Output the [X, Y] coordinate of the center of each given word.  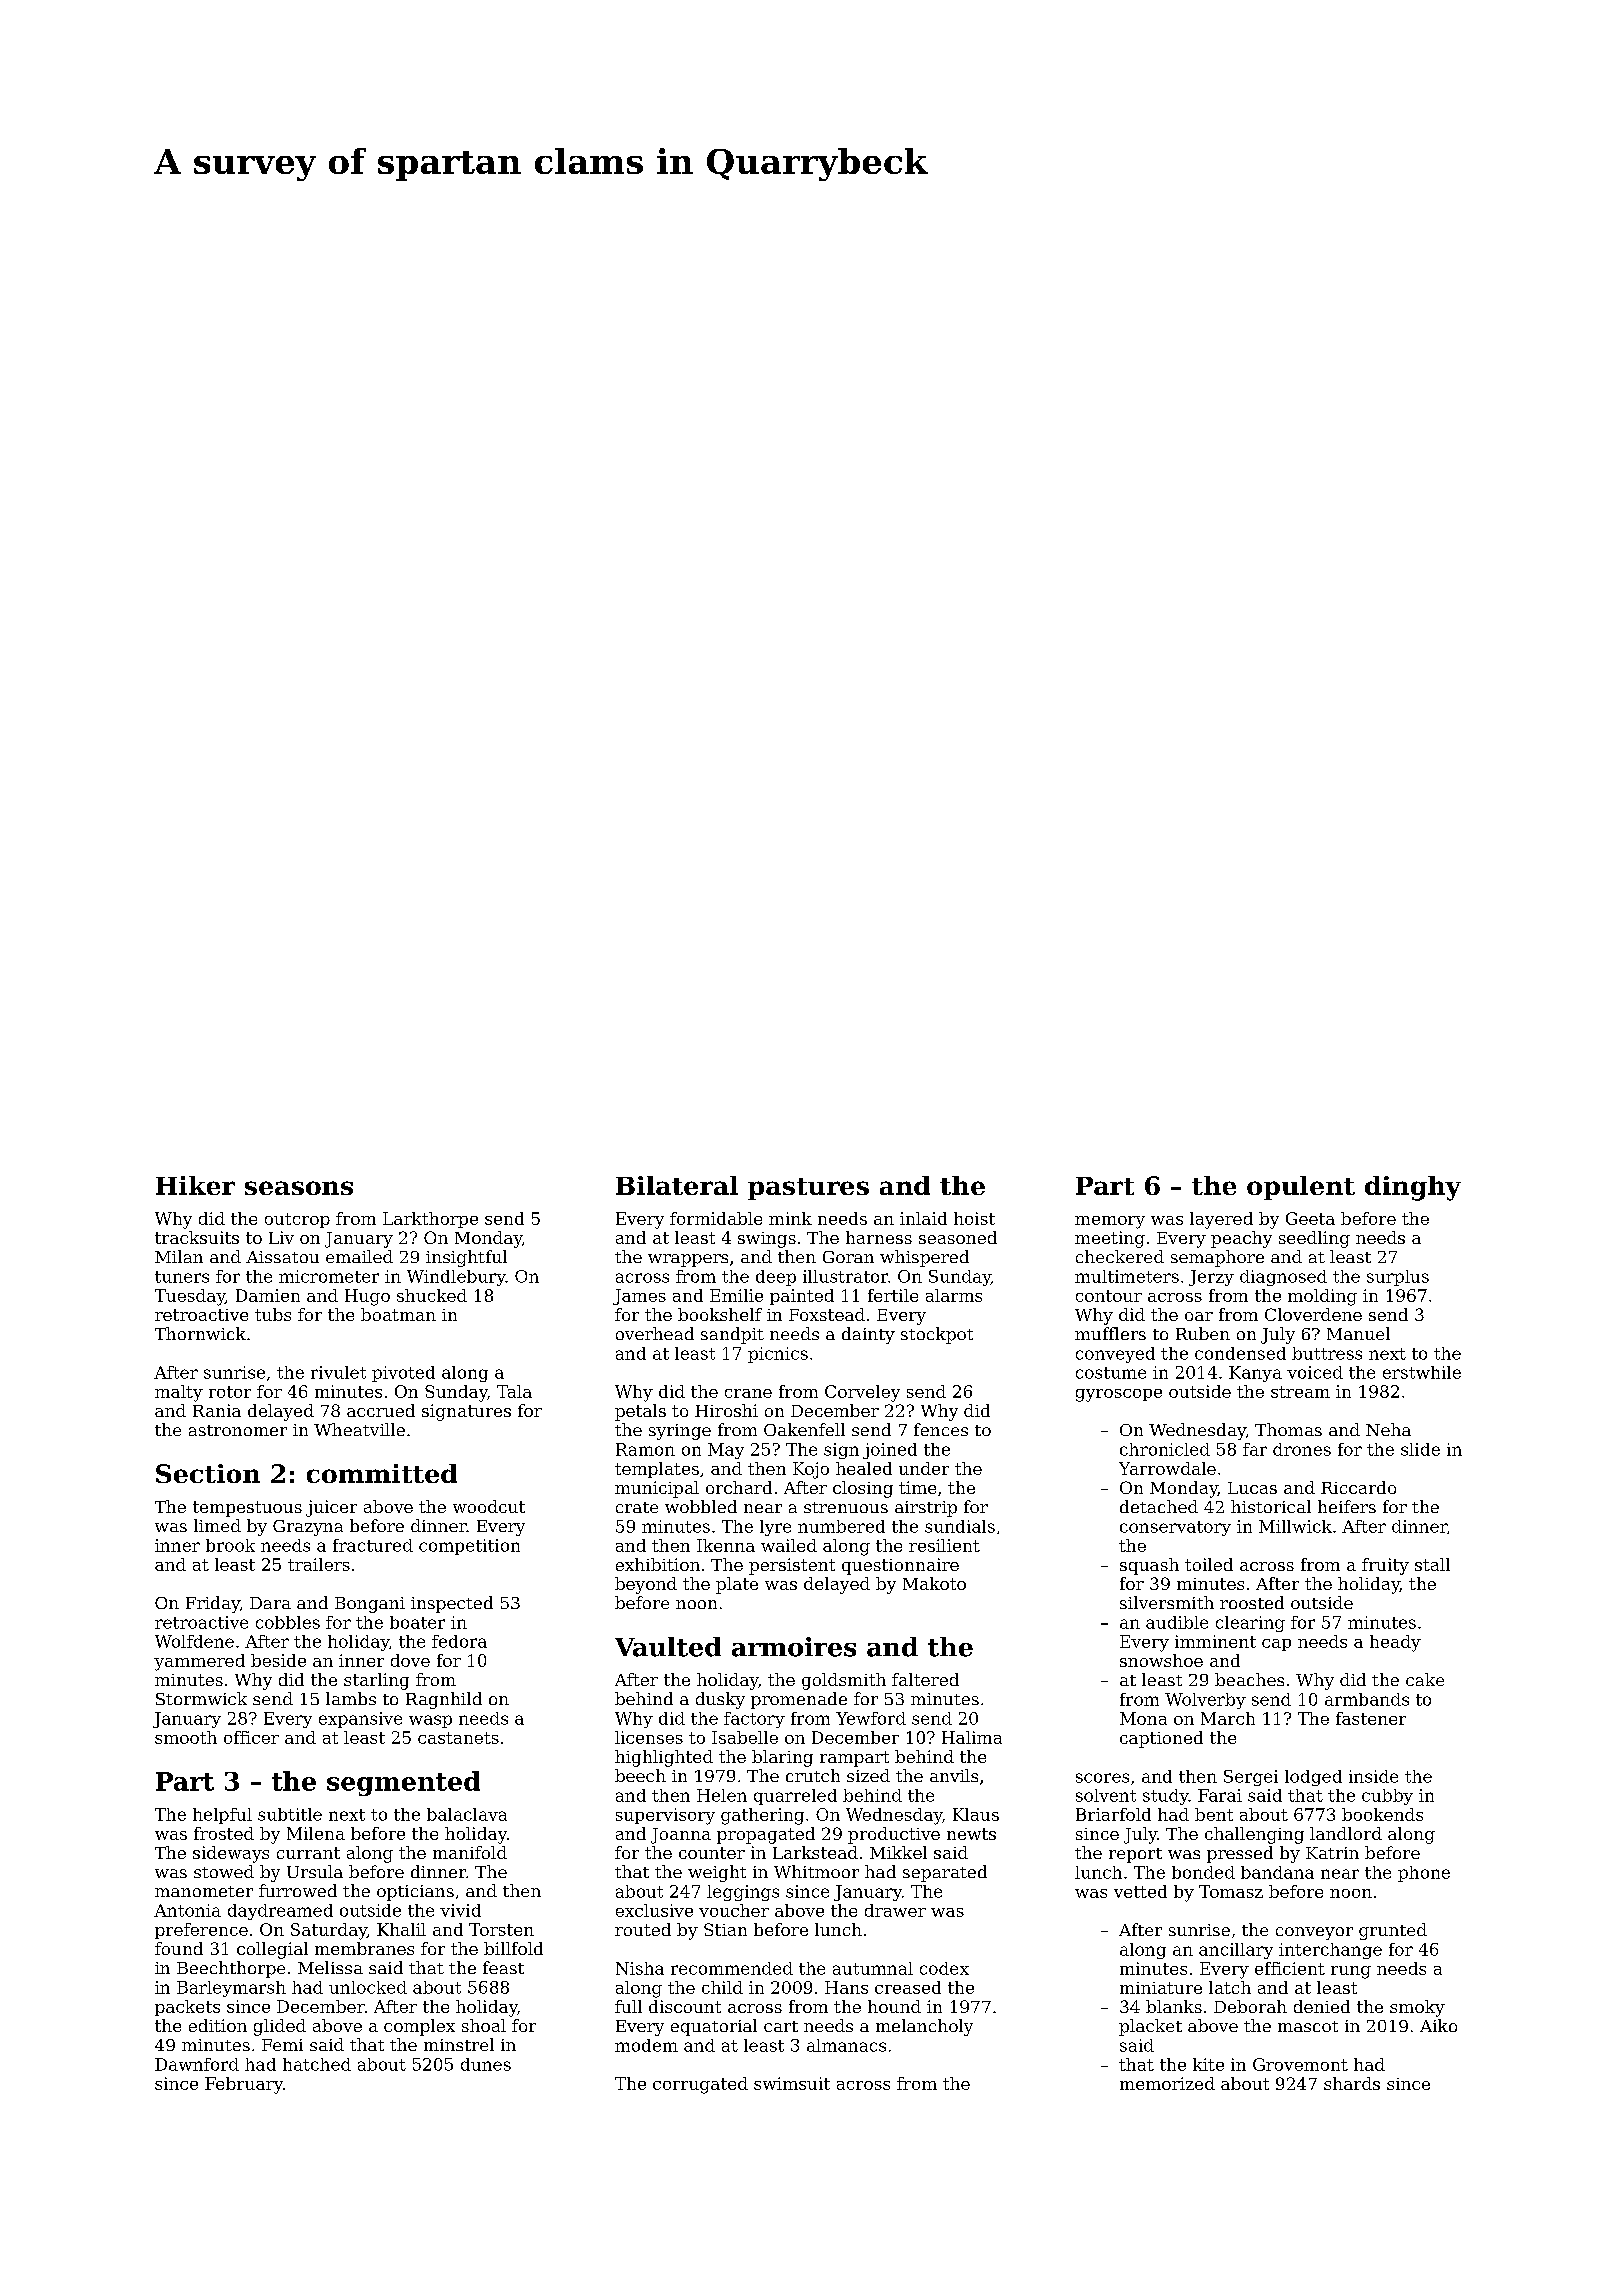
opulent [1301, 1188]
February [244, 2085]
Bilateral [677, 1185]
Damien [268, 1295]
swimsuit [792, 2083]
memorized [1167, 2083]
